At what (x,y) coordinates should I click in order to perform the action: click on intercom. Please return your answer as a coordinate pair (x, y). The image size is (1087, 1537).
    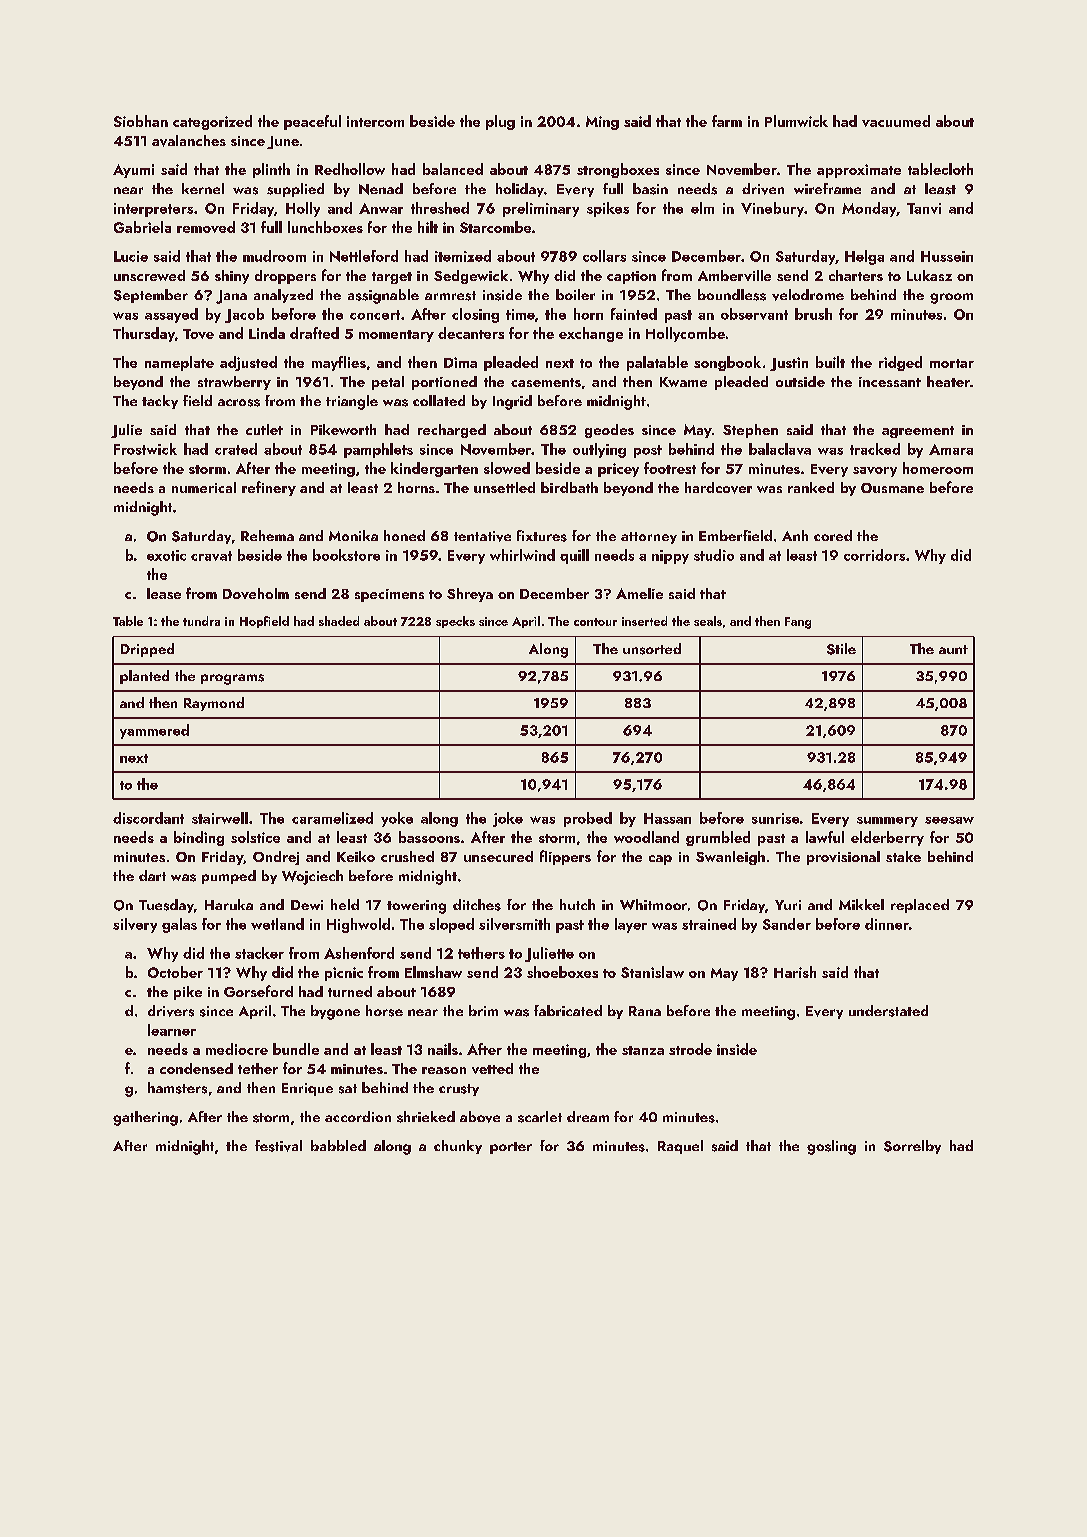
    Looking at the image, I should click on (375, 121).
